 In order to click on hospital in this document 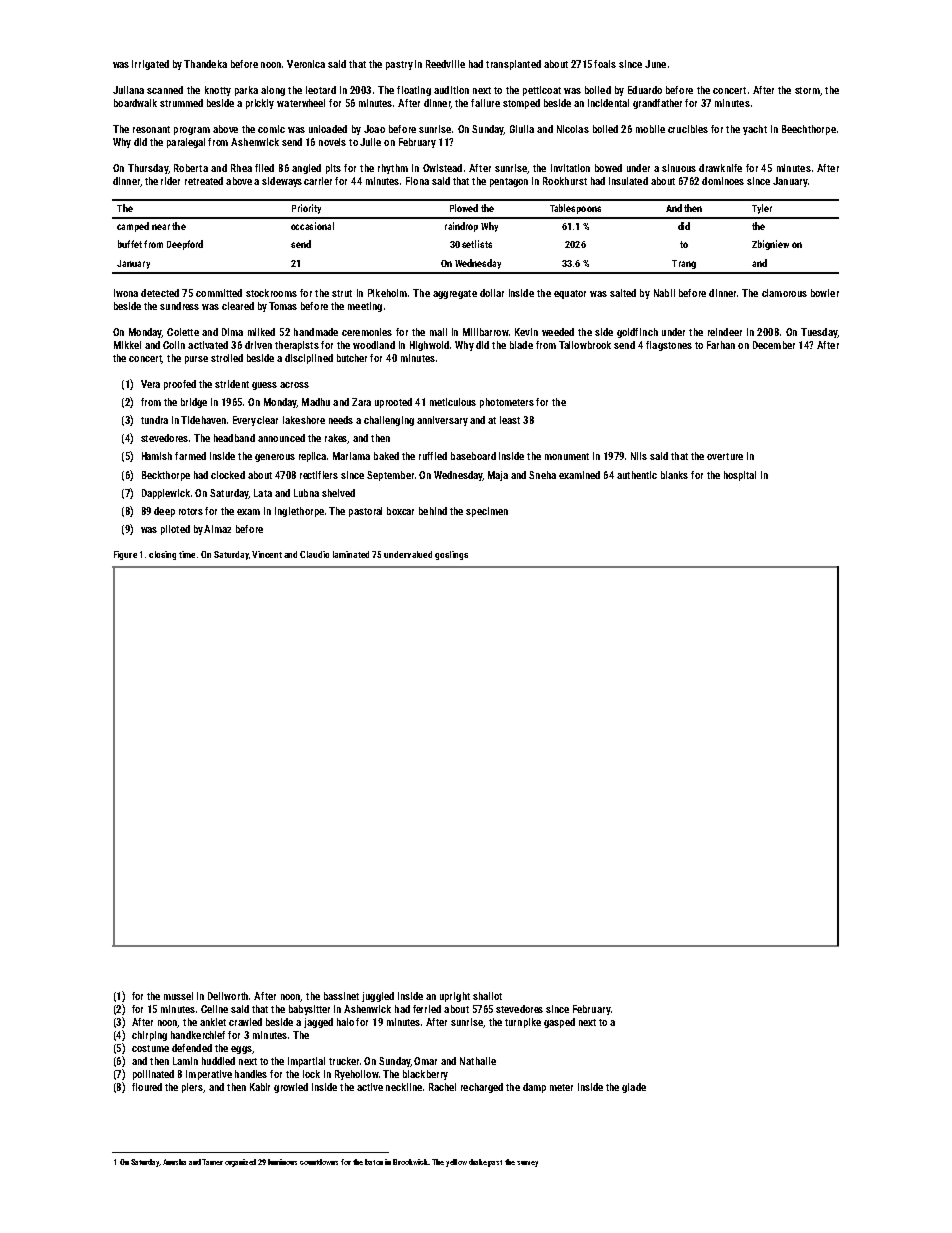, I will do `click(740, 476)`.
